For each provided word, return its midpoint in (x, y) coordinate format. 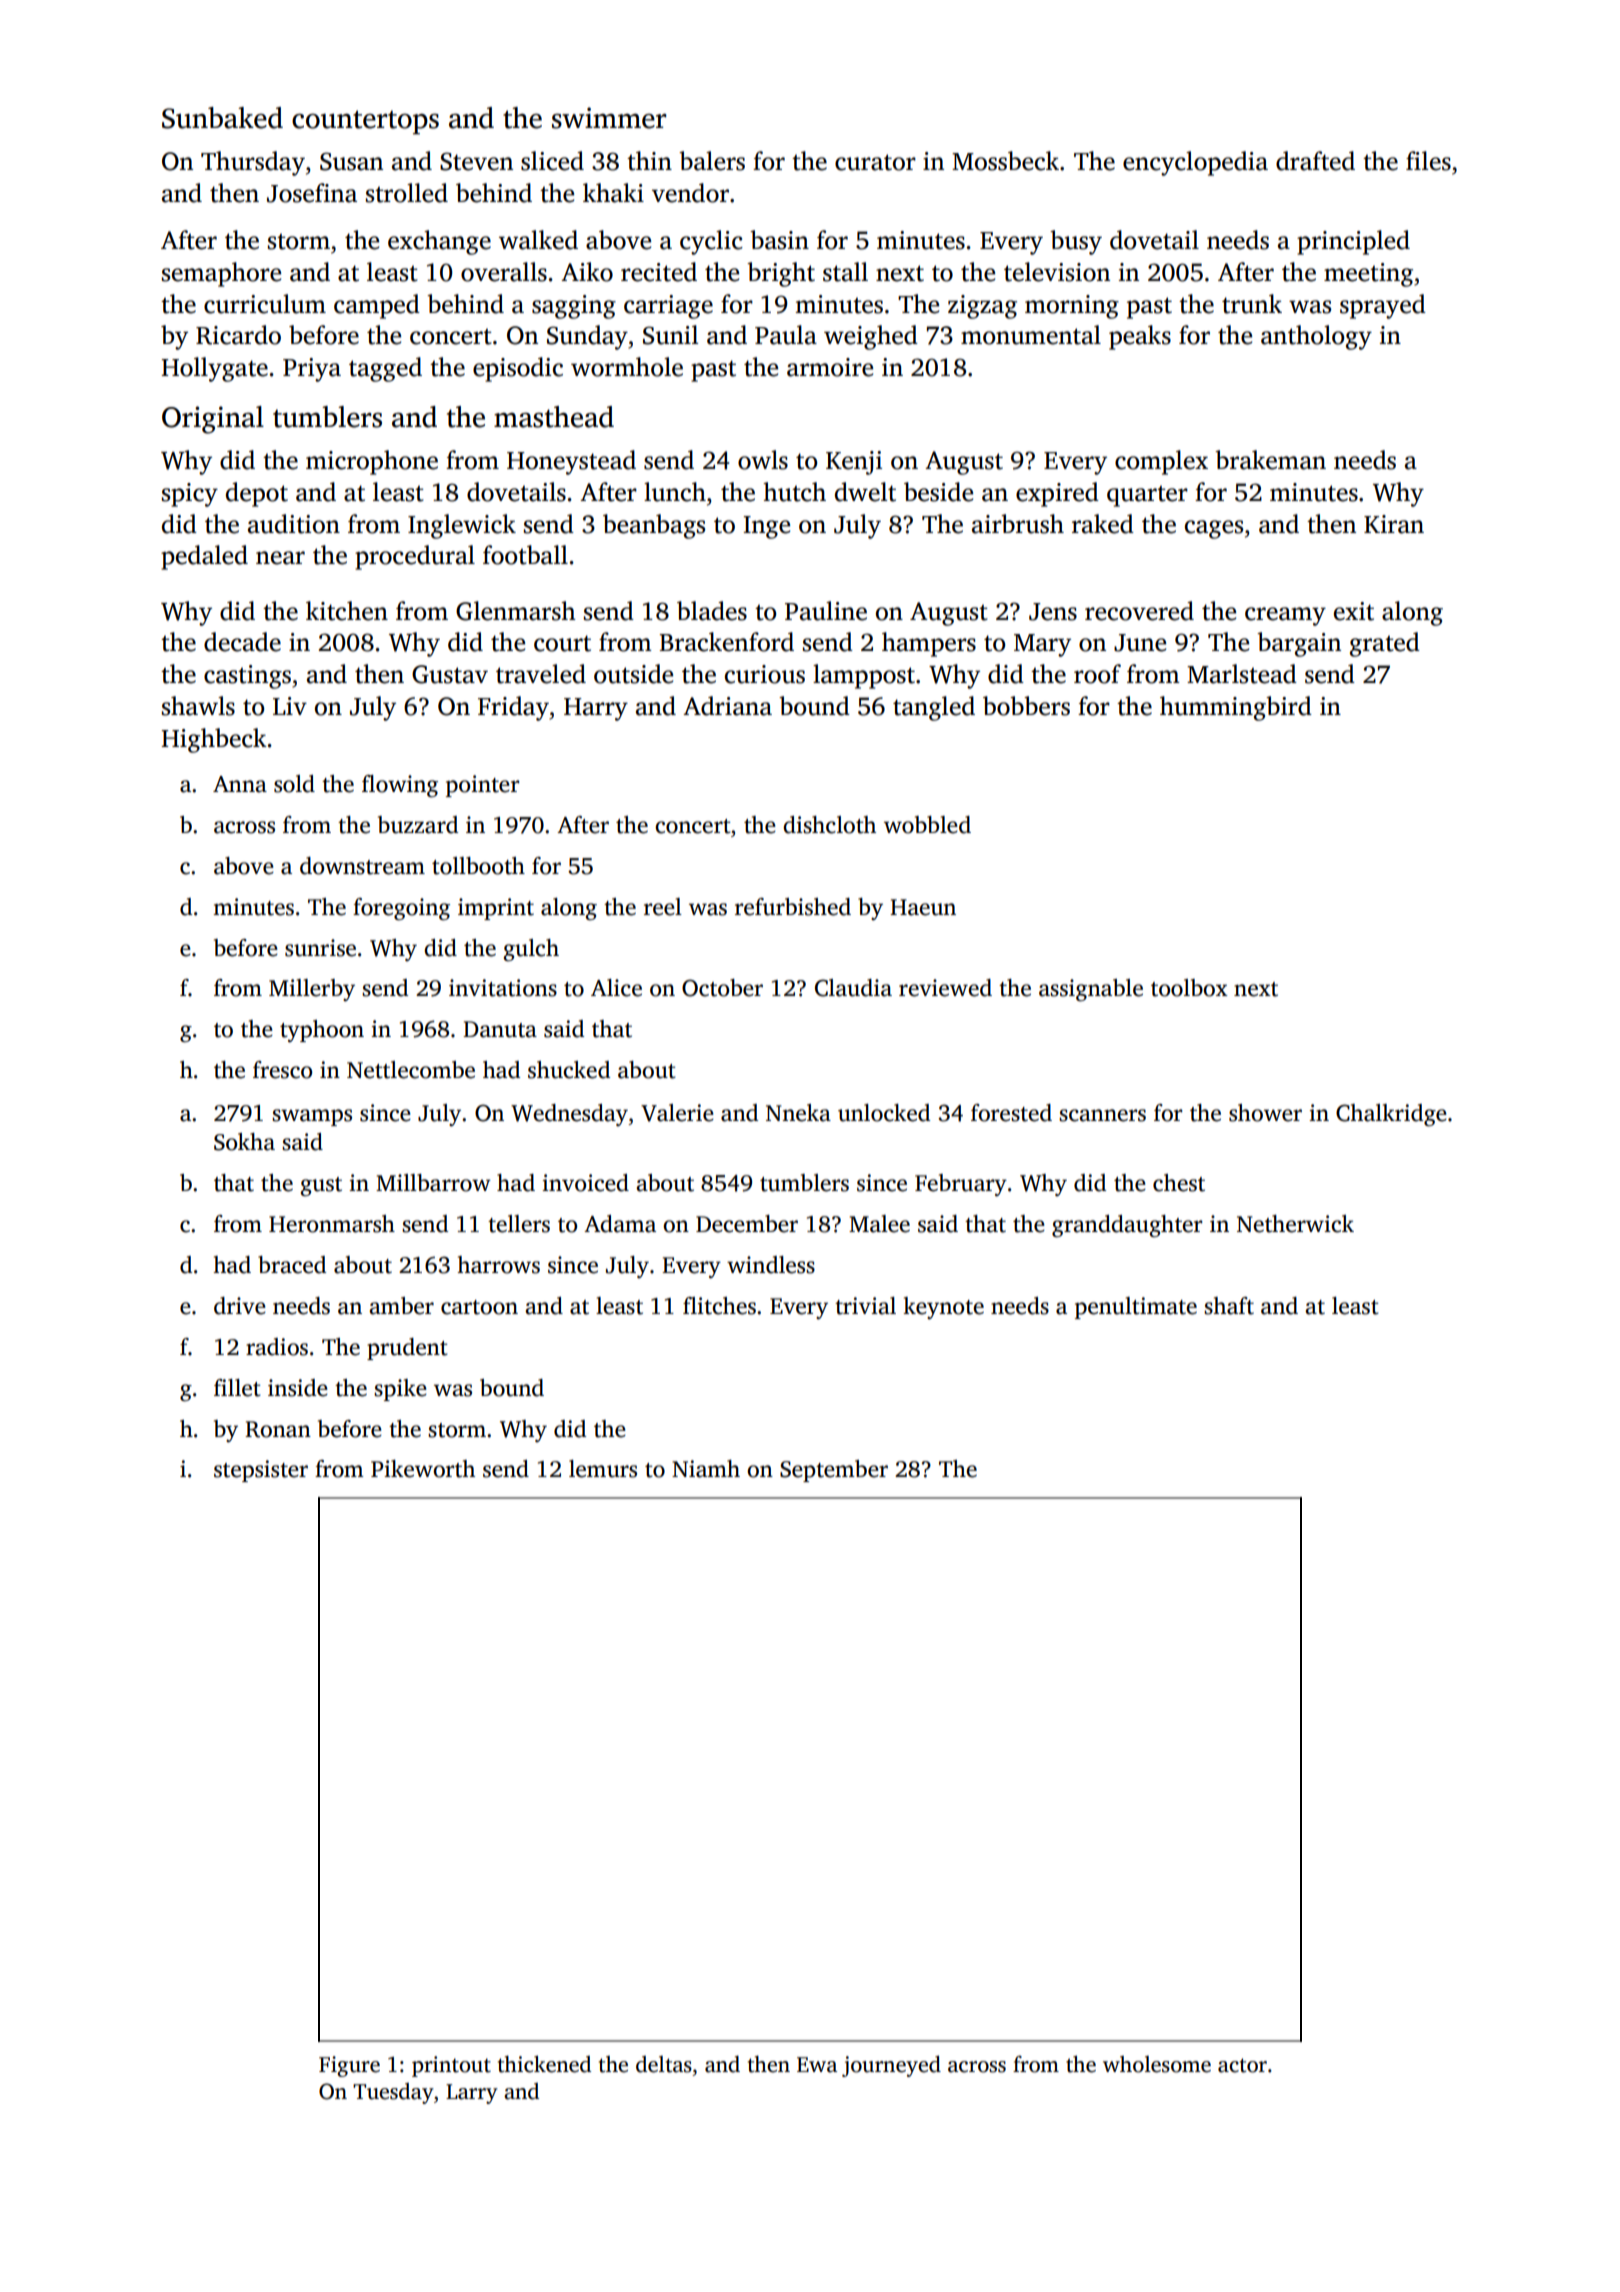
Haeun (923, 907)
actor (1242, 2065)
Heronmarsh (332, 1224)
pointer (483, 786)
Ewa (817, 2065)
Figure (349, 2066)
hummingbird (1236, 708)
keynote (943, 1308)
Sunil (670, 335)
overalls (504, 272)
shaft (1229, 1306)
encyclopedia (1195, 163)
